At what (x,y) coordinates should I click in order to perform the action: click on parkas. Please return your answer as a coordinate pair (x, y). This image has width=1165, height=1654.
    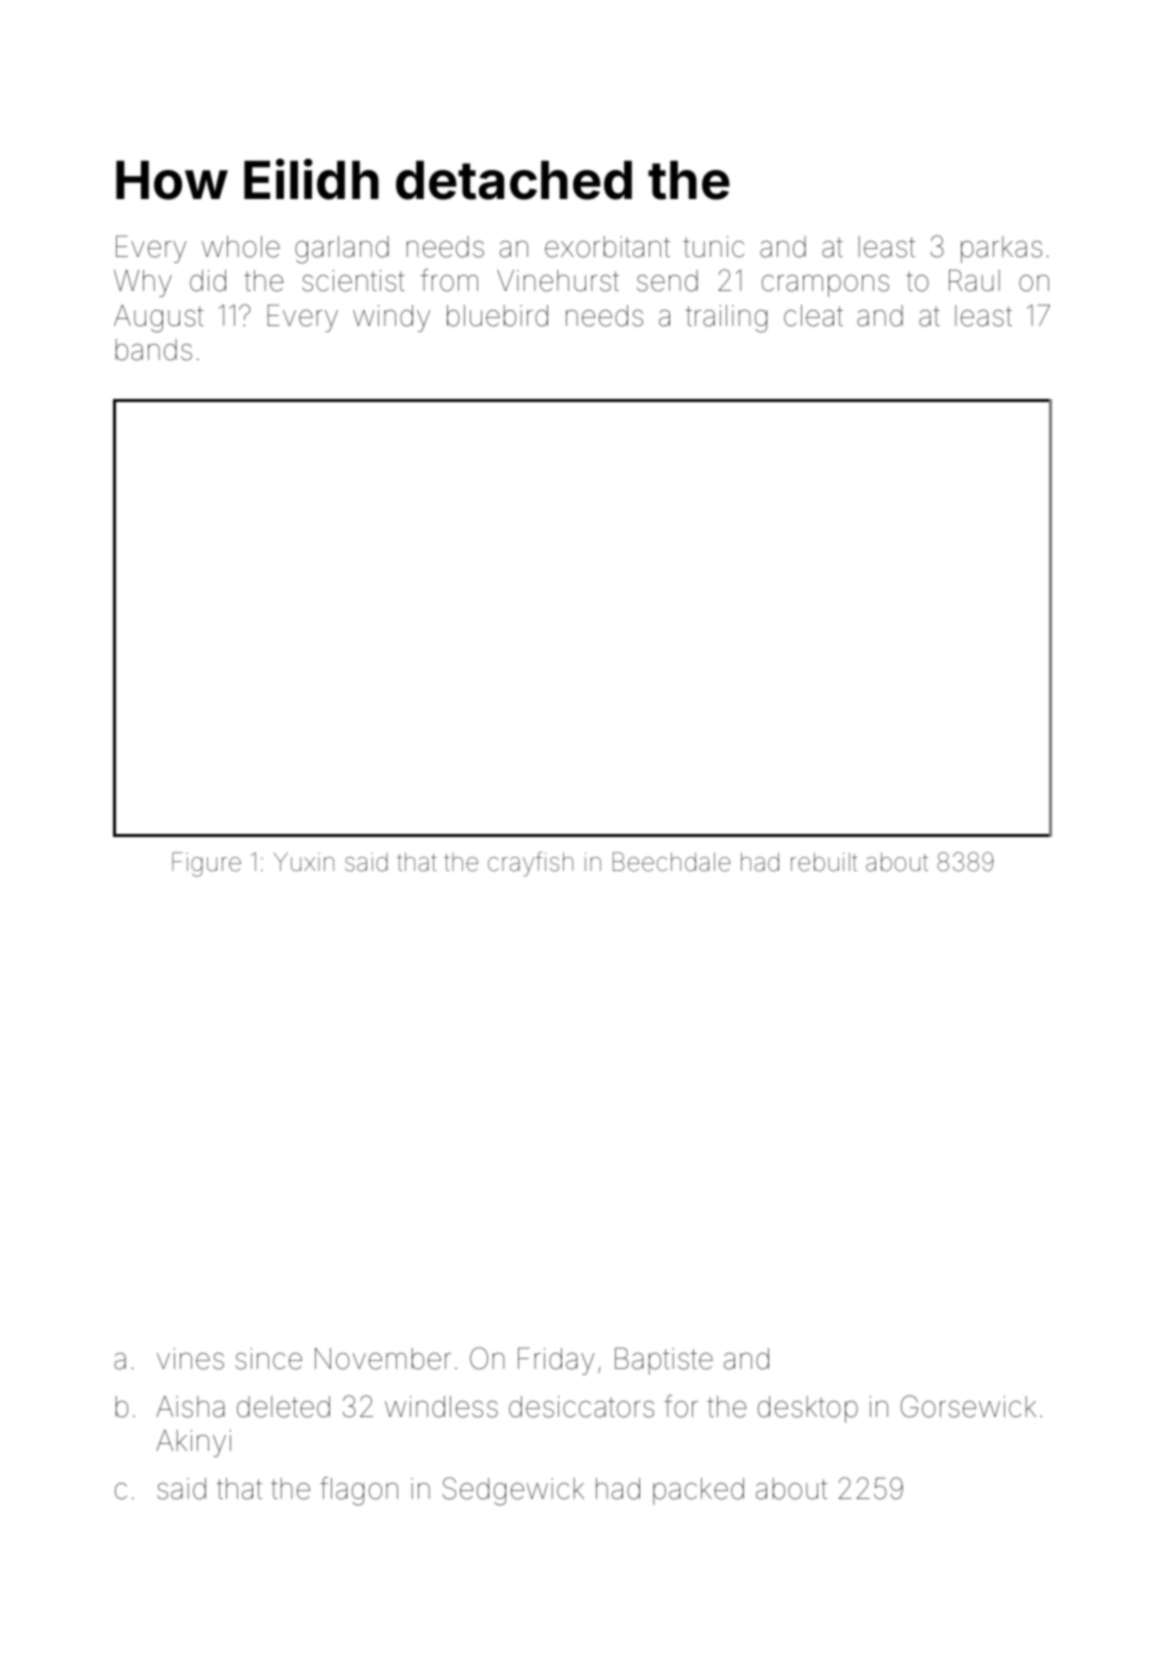
    Looking at the image, I should click on (1001, 249).
